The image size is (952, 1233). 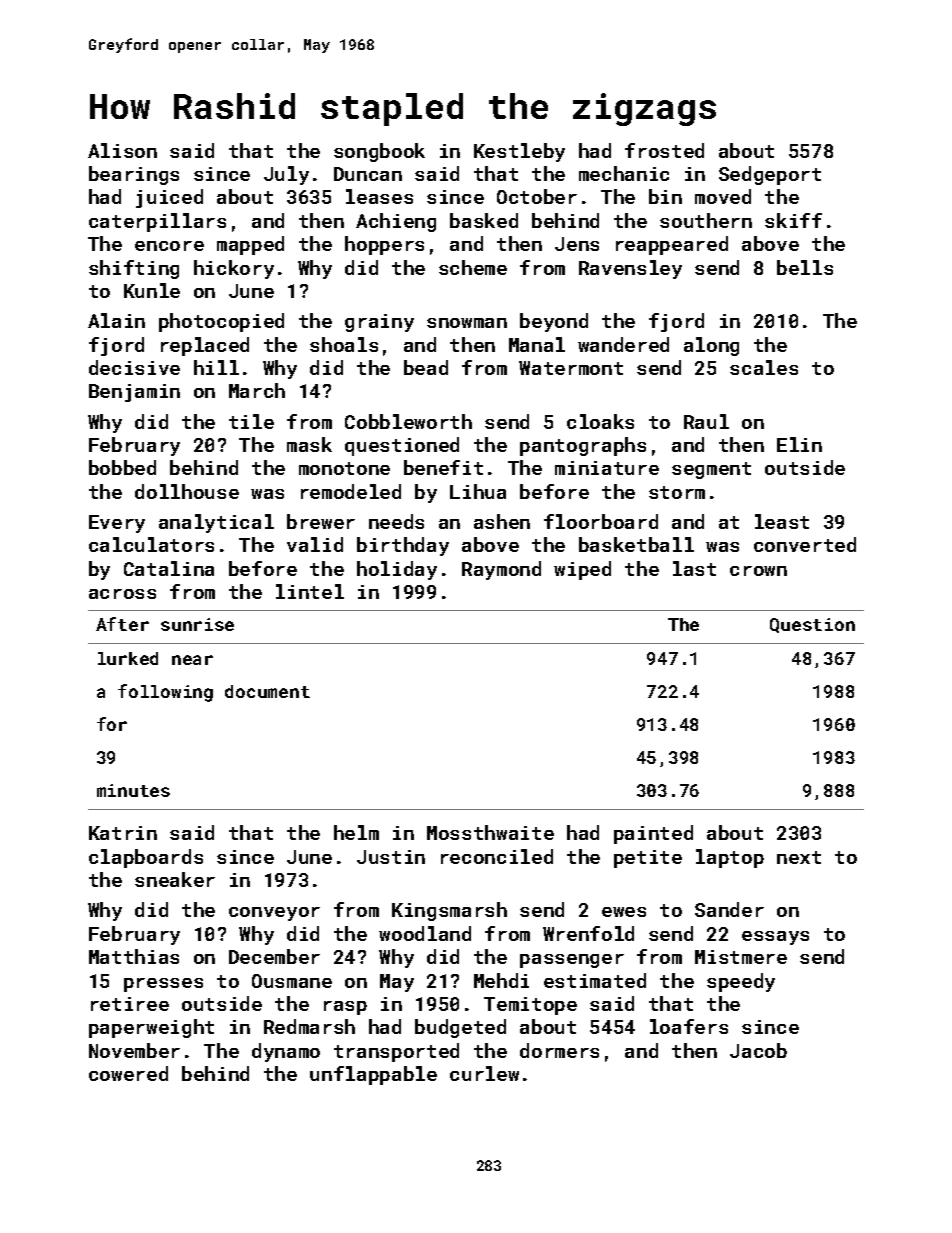 I want to click on lurked, so click(x=128, y=658).
